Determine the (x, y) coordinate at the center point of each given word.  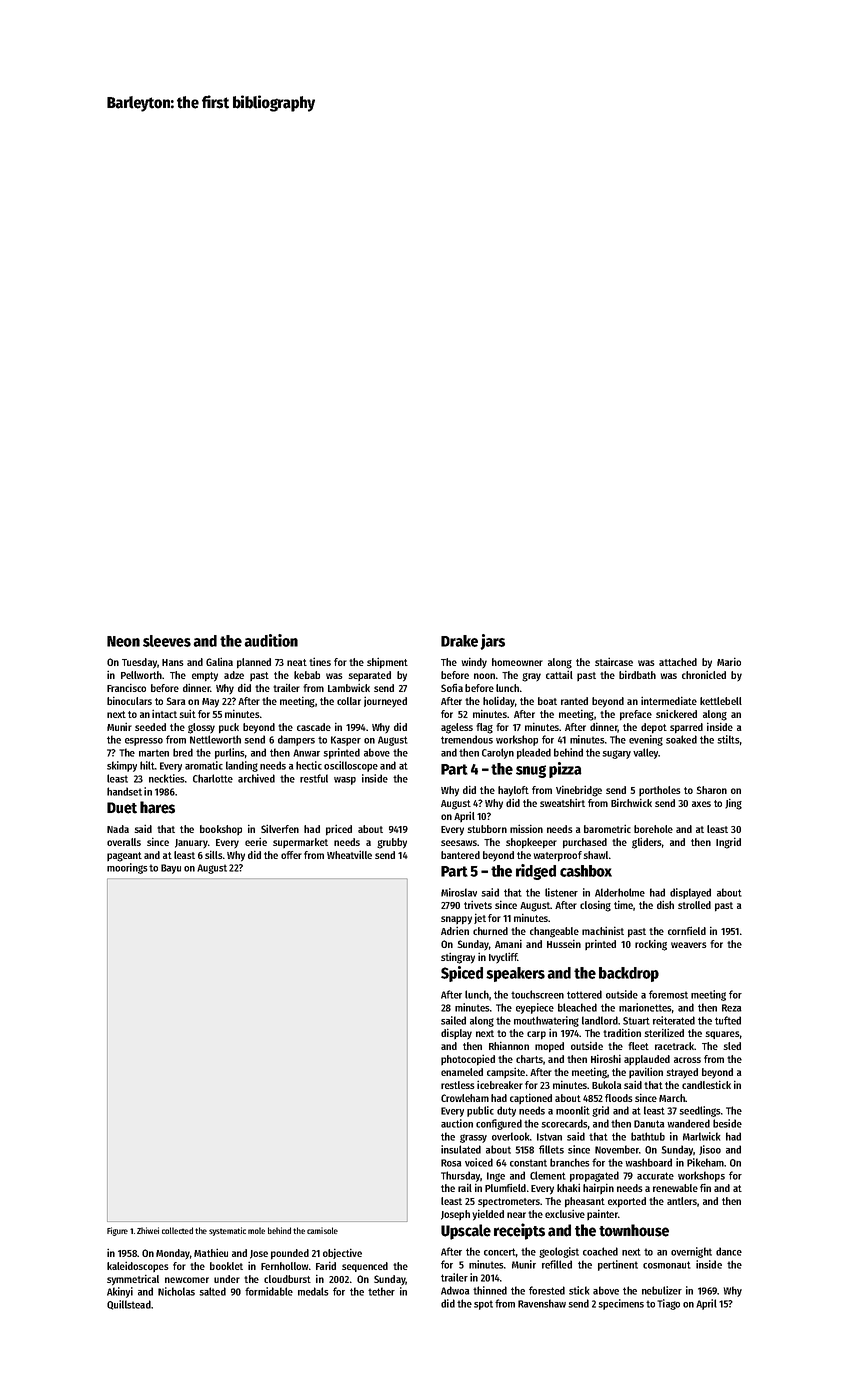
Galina (219, 661)
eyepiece (535, 1008)
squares (722, 1035)
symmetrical (133, 1280)
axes (701, 804)
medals (313, 1291)
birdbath (637, 674)
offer (291, 855)
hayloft (513, 791)
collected (177, 1230)
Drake (459, 641)
